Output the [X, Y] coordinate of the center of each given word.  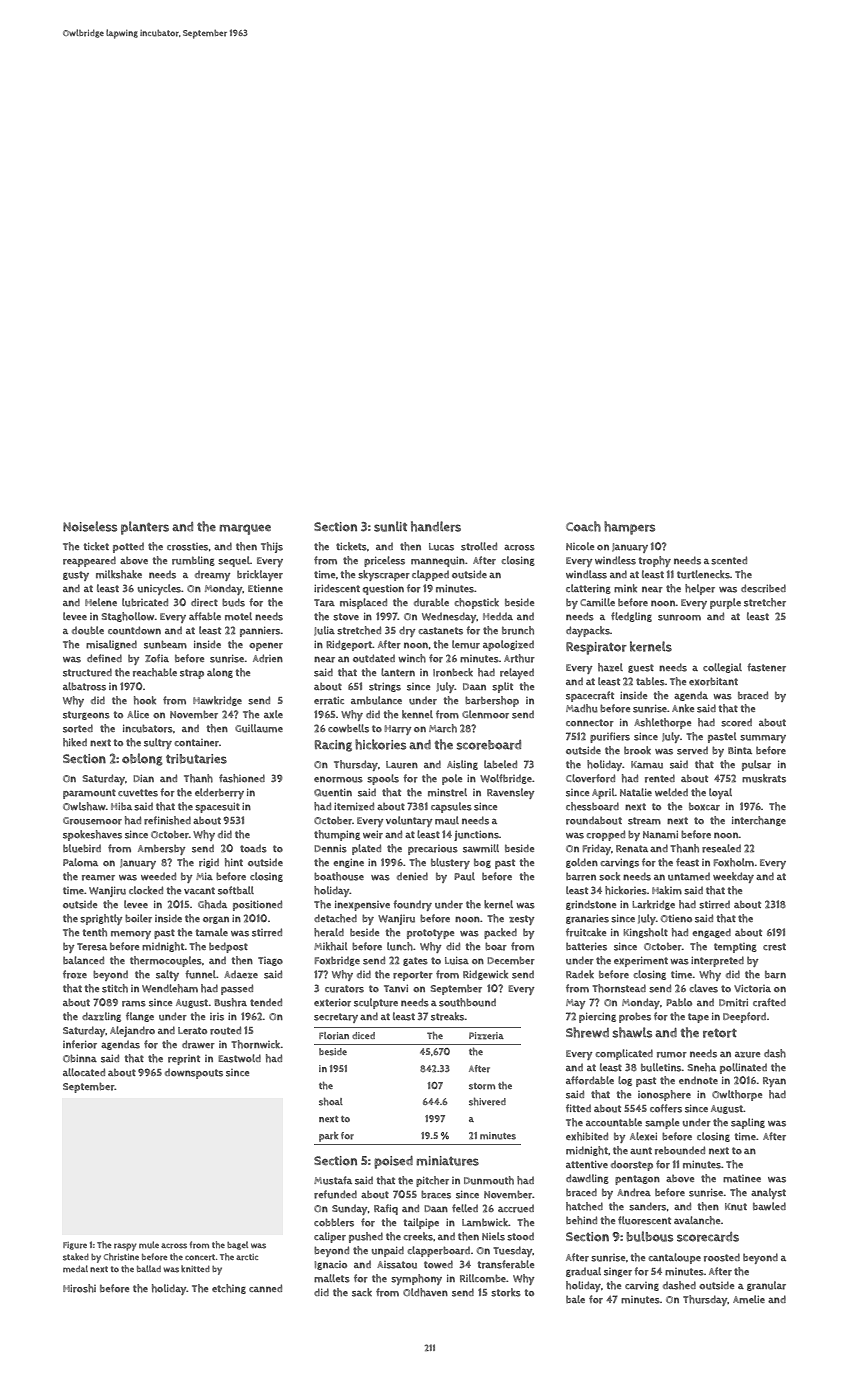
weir [373, 835]
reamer [98, 878]
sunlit [390, 526]
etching [229, 1289]
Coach [583, 526]
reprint [184, 1060]
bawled [769, 1206]
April [603, 793]
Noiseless [90, 526]
